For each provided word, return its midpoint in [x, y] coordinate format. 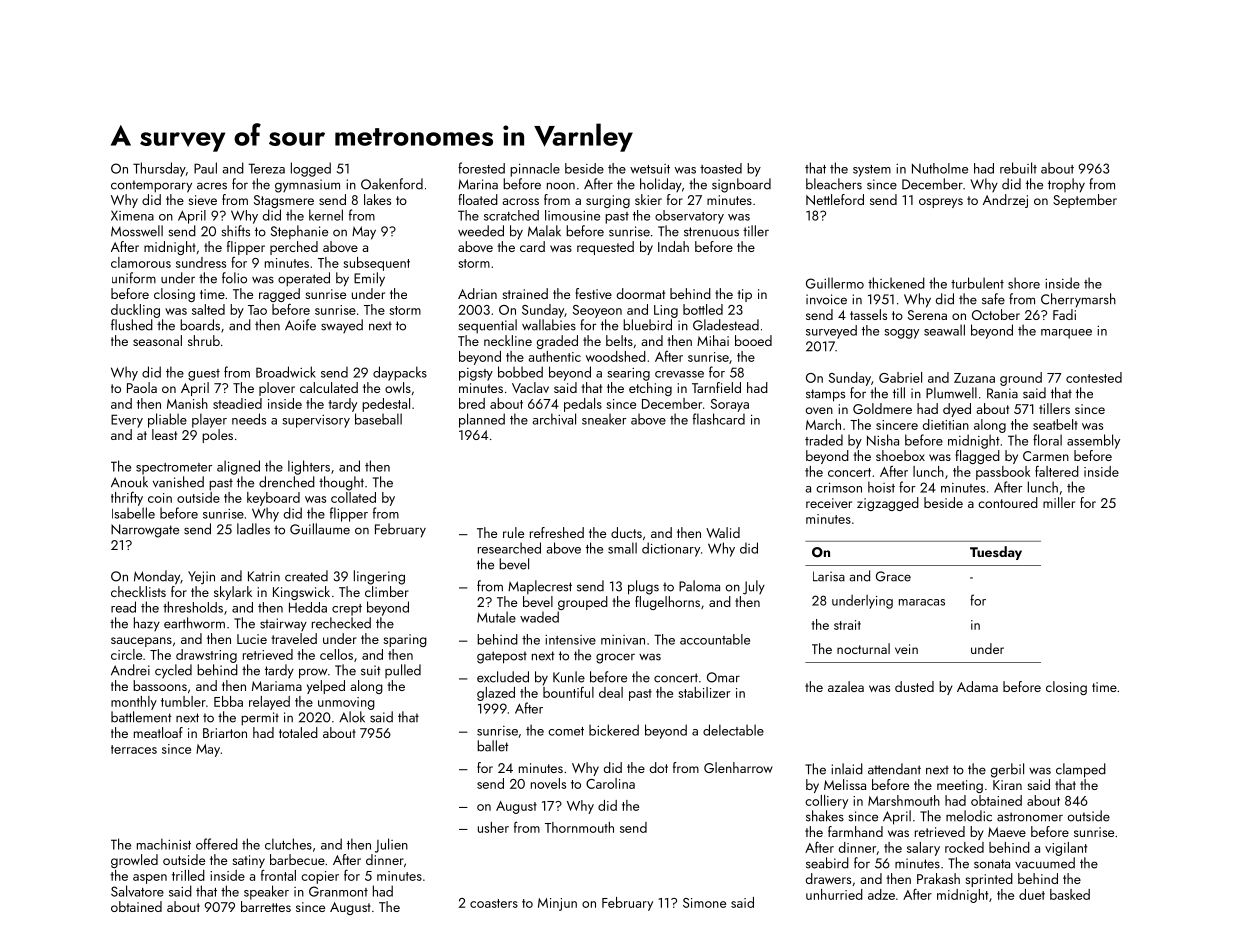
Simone [704, 903]
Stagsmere [284, 201]
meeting [960, 786]
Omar [723, 677]
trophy [1066, 185]
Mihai [713, 340]
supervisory [316, 421]
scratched [511, 215]
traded [824, 440]
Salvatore [137, 891]
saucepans [141, 642]
